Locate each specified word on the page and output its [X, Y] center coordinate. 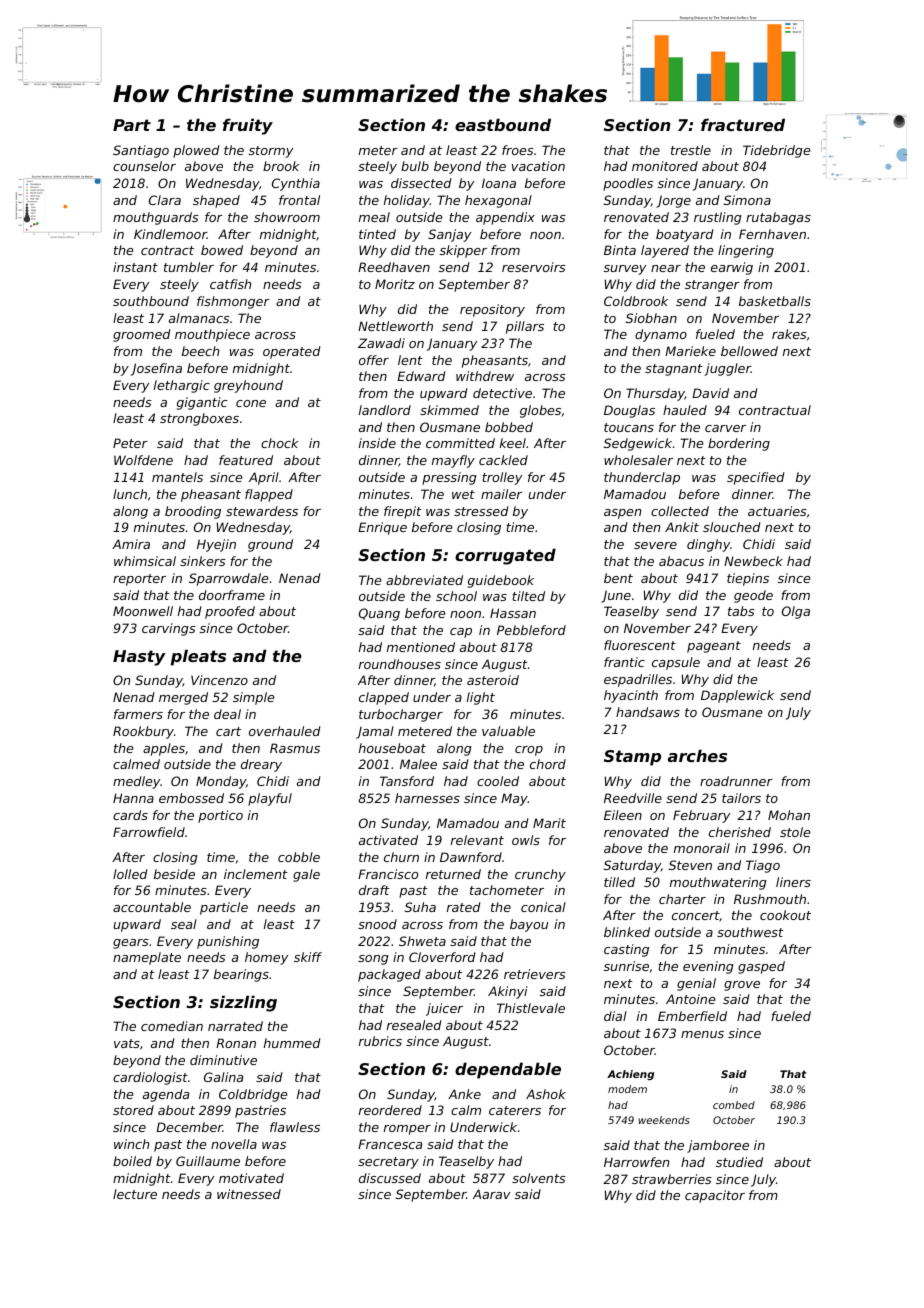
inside [377, 443]
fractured [743, 124]
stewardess [262, 511]
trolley [502, 478]
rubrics [380, 1041]
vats [127, 1043]
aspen [622, 514]
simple [254, 698]
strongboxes [199, 419]
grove [742, 986]
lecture [135, 1194]
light [481, 698]
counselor [144, 166]
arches [697, 755]
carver [725, 428]
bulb [415, 166]
